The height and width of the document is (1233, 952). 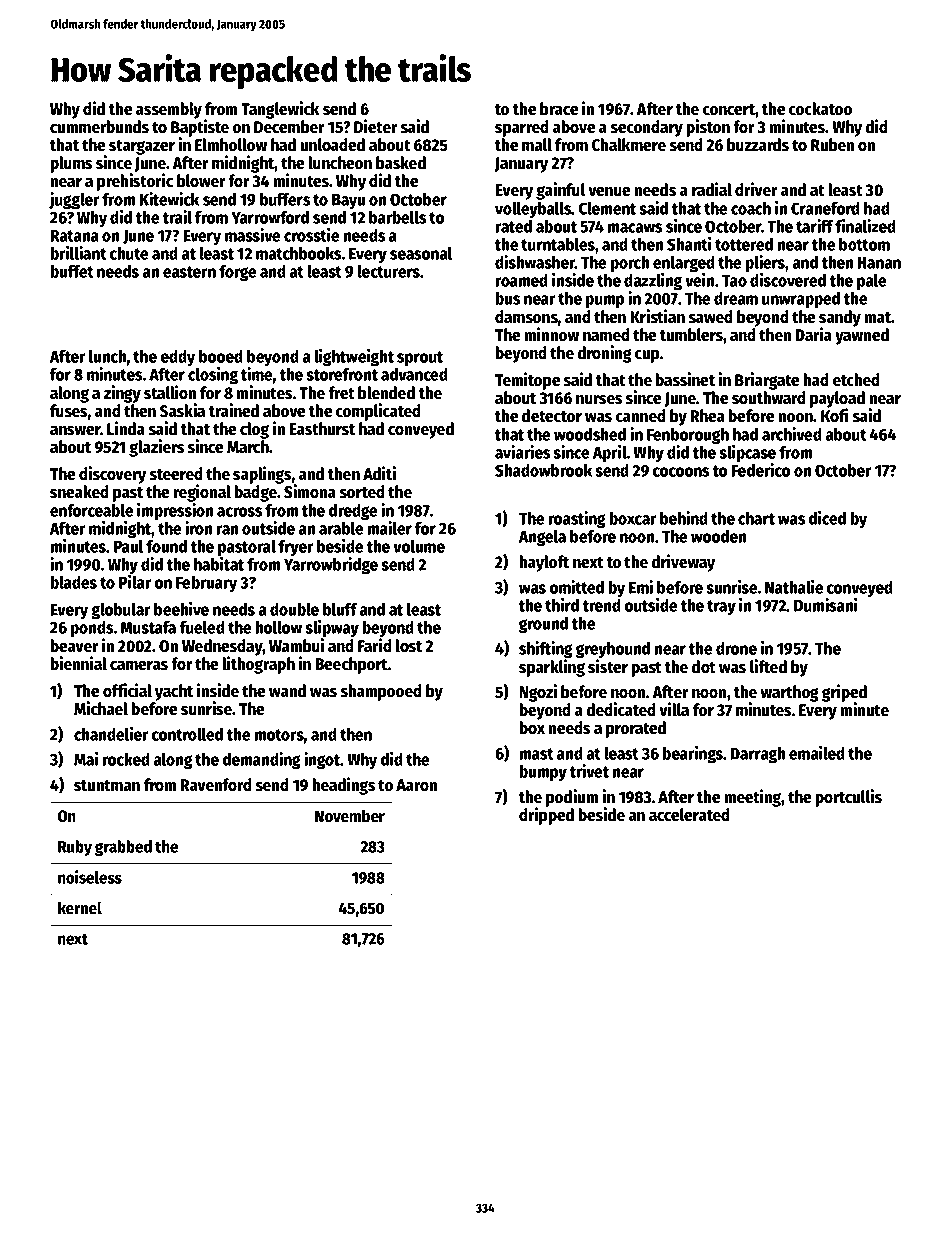 What do you see at coordinates (820, 109) in the document?
I see `cockatoo` at bounding box center [820, 109].
